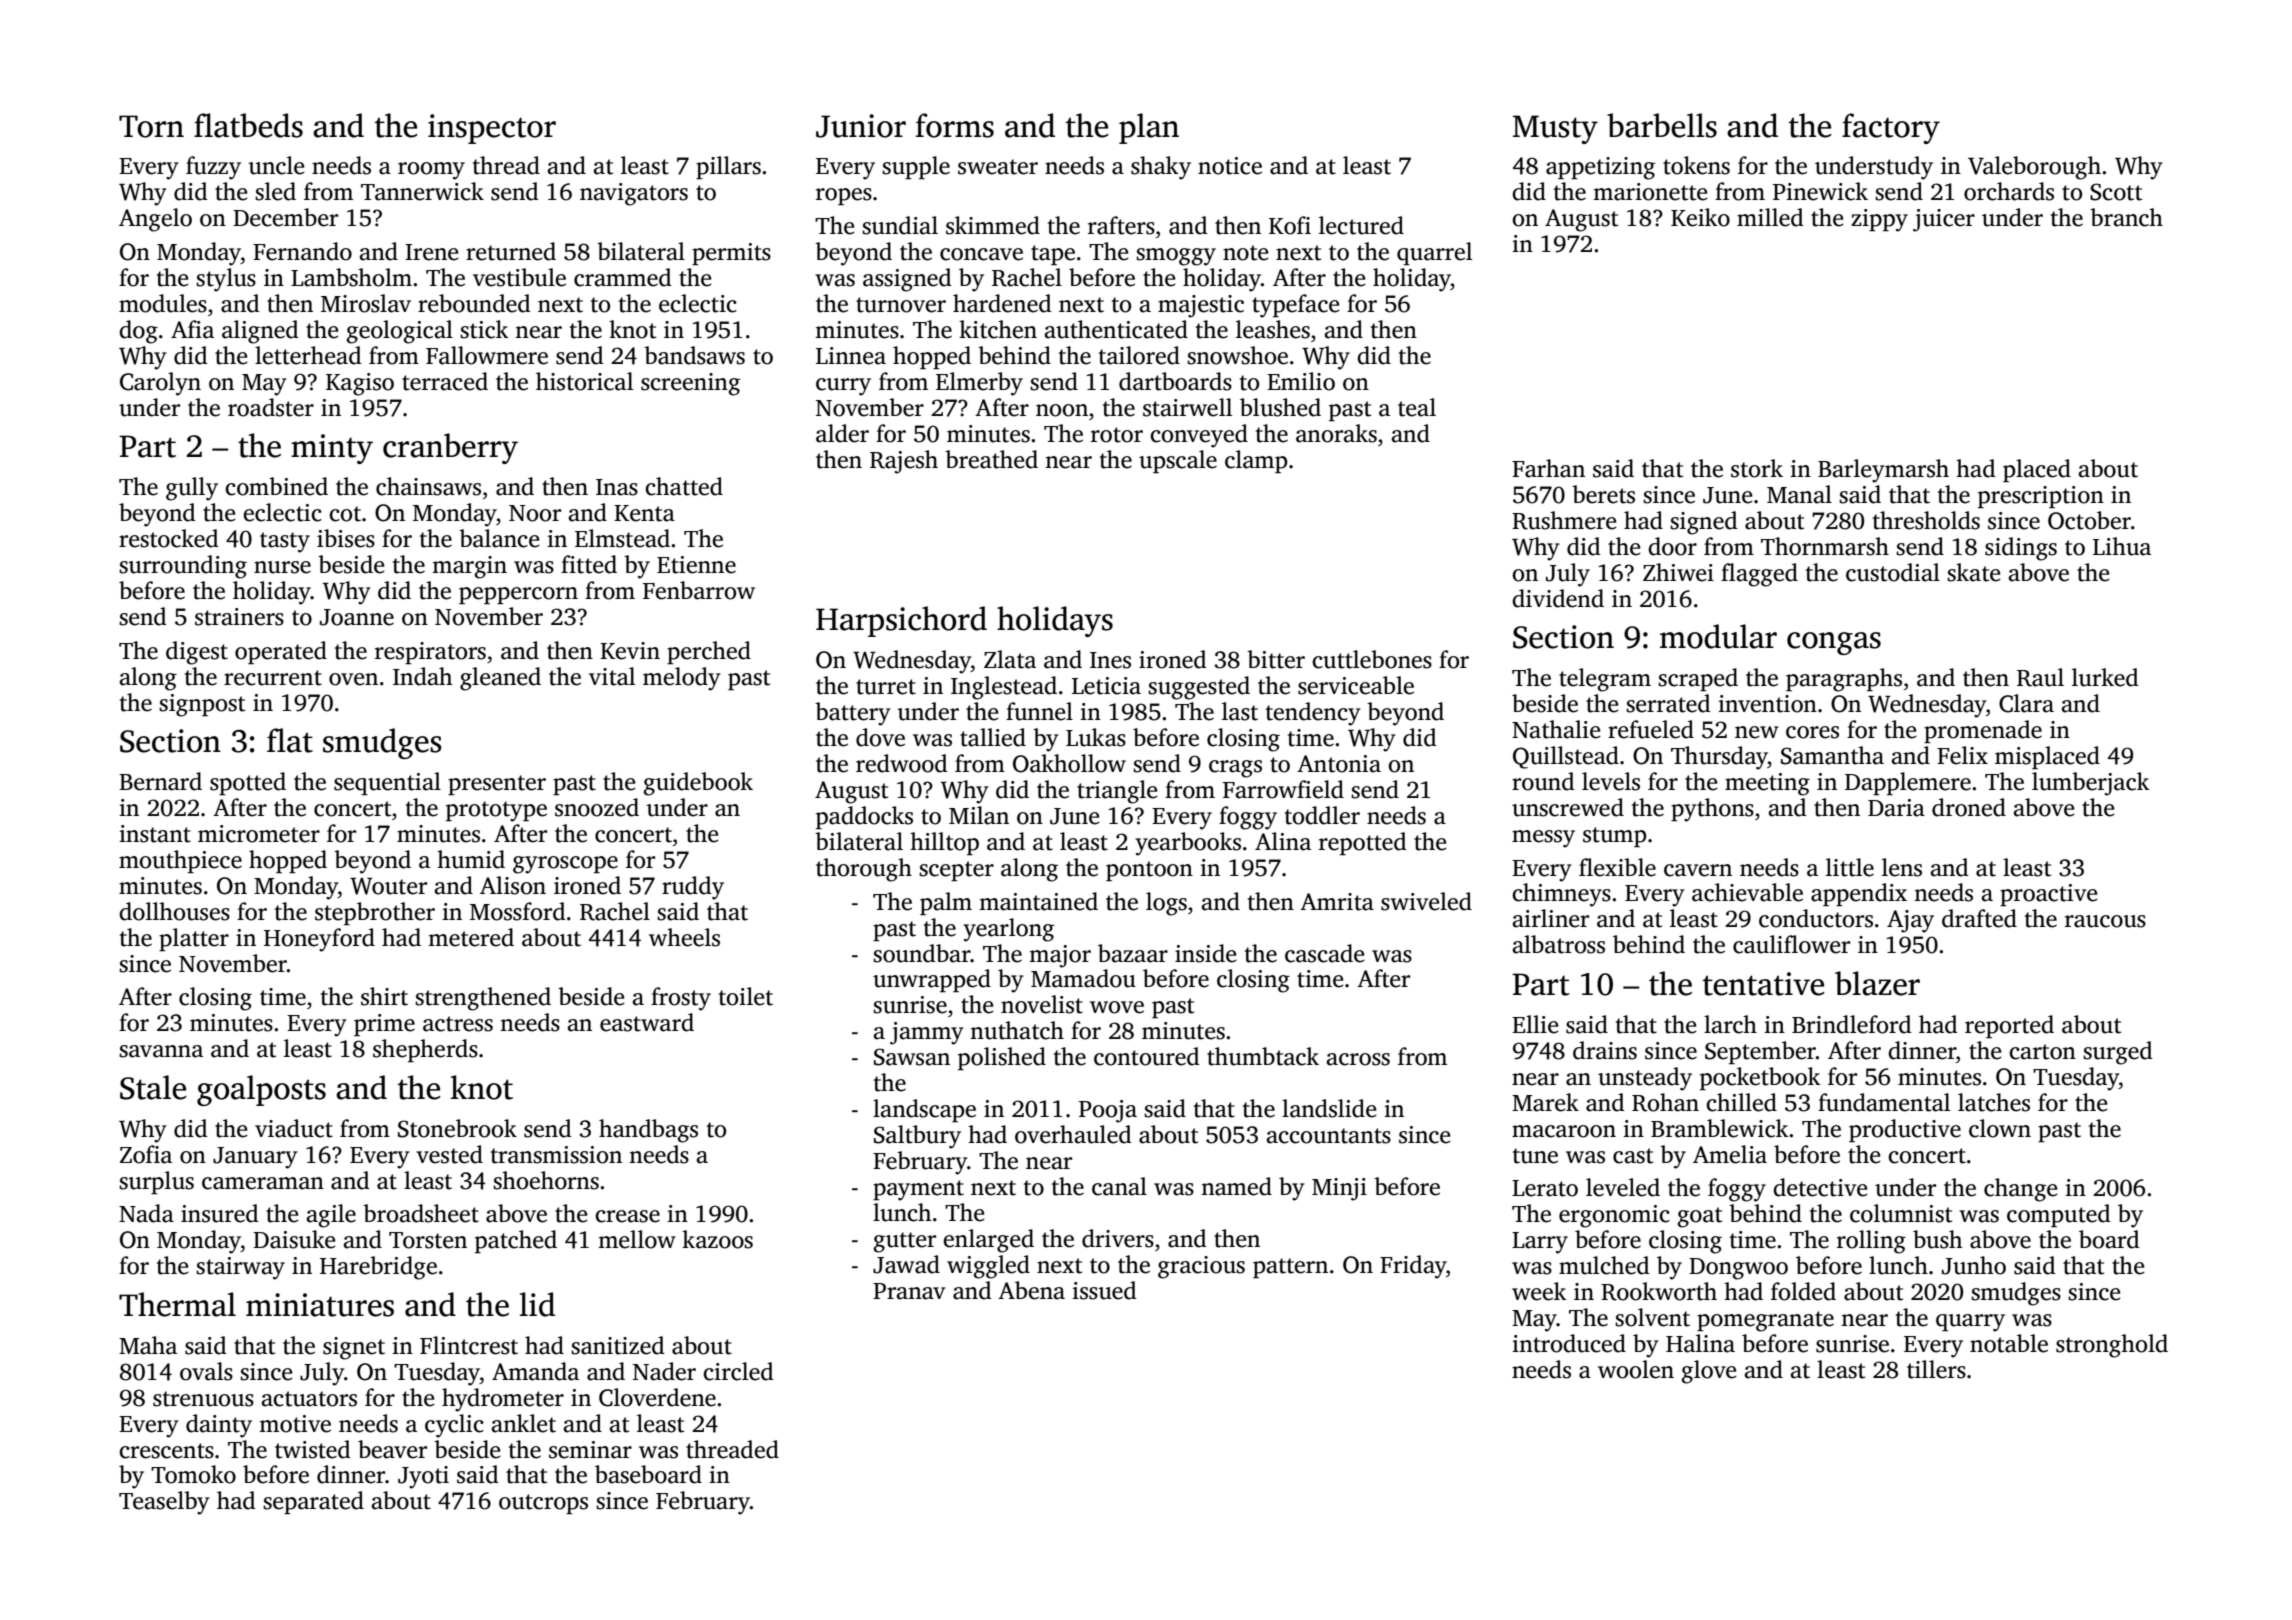 Image resolution: width=2292 pixels, height=1620 pixels. I want to click on Teaselby, so click(164, 1503).
